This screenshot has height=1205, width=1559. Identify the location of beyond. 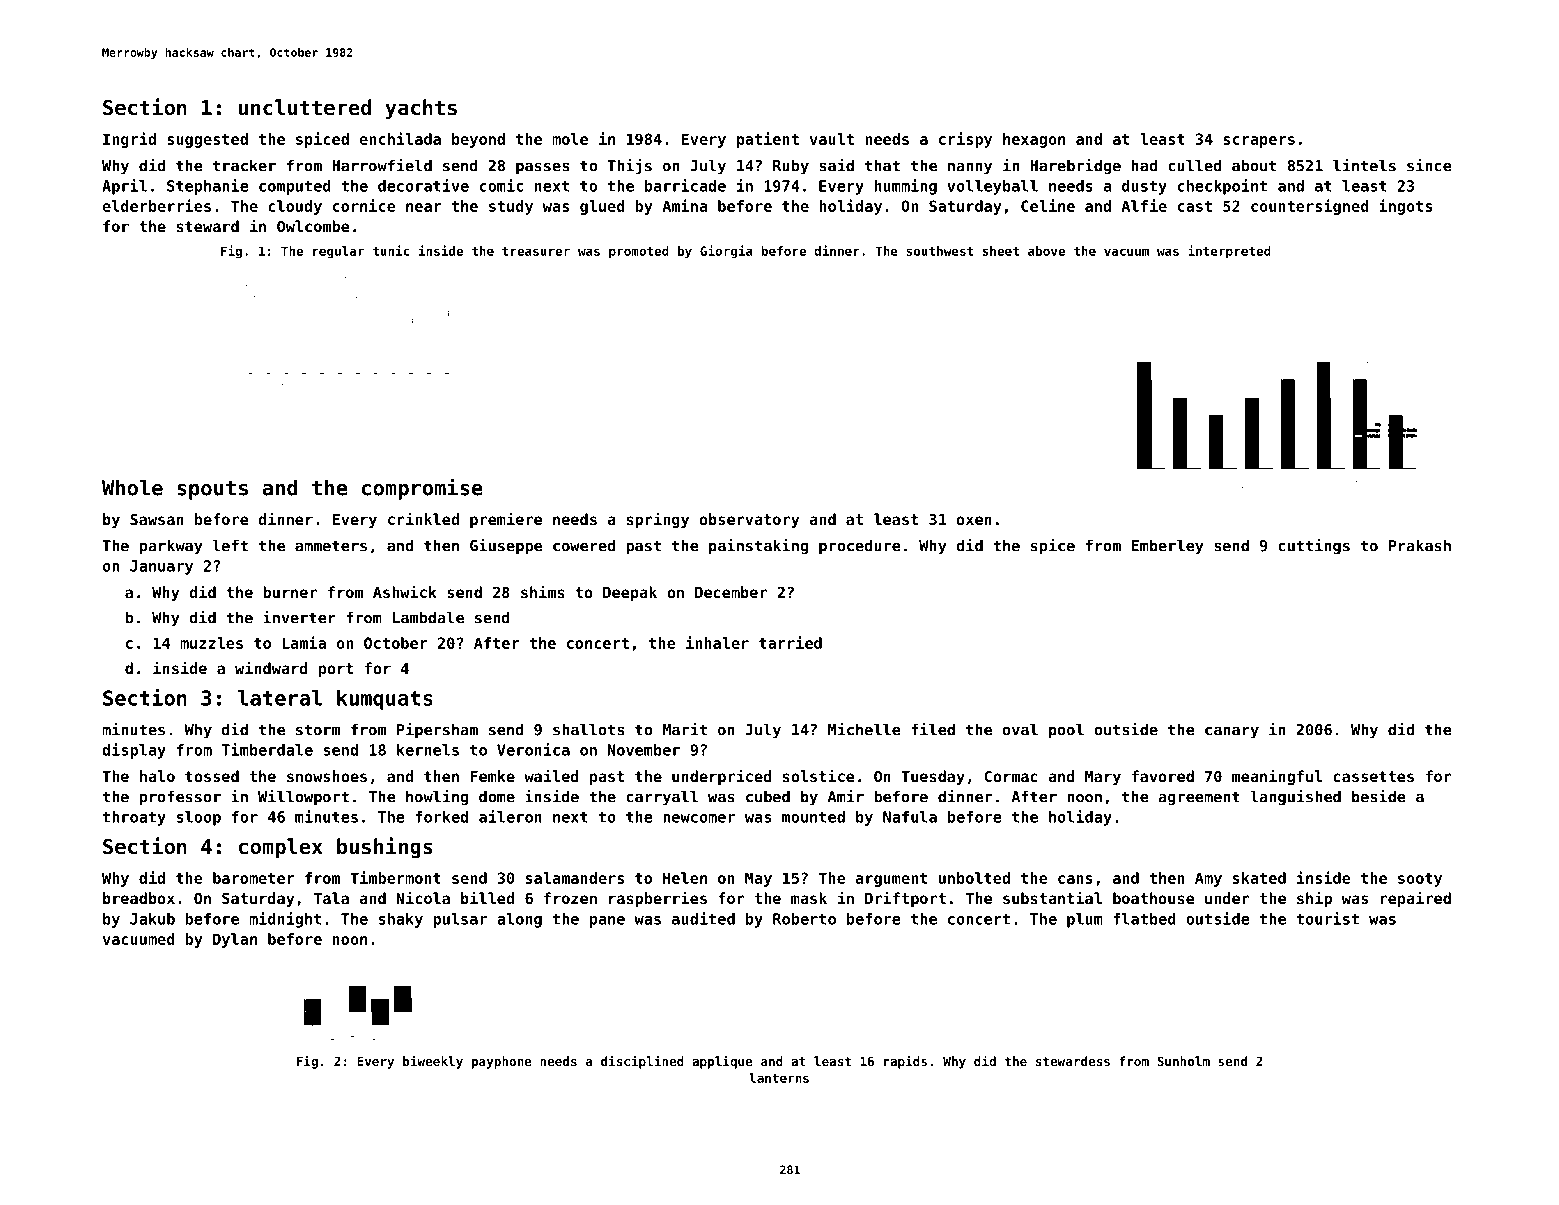
(478, 140).
